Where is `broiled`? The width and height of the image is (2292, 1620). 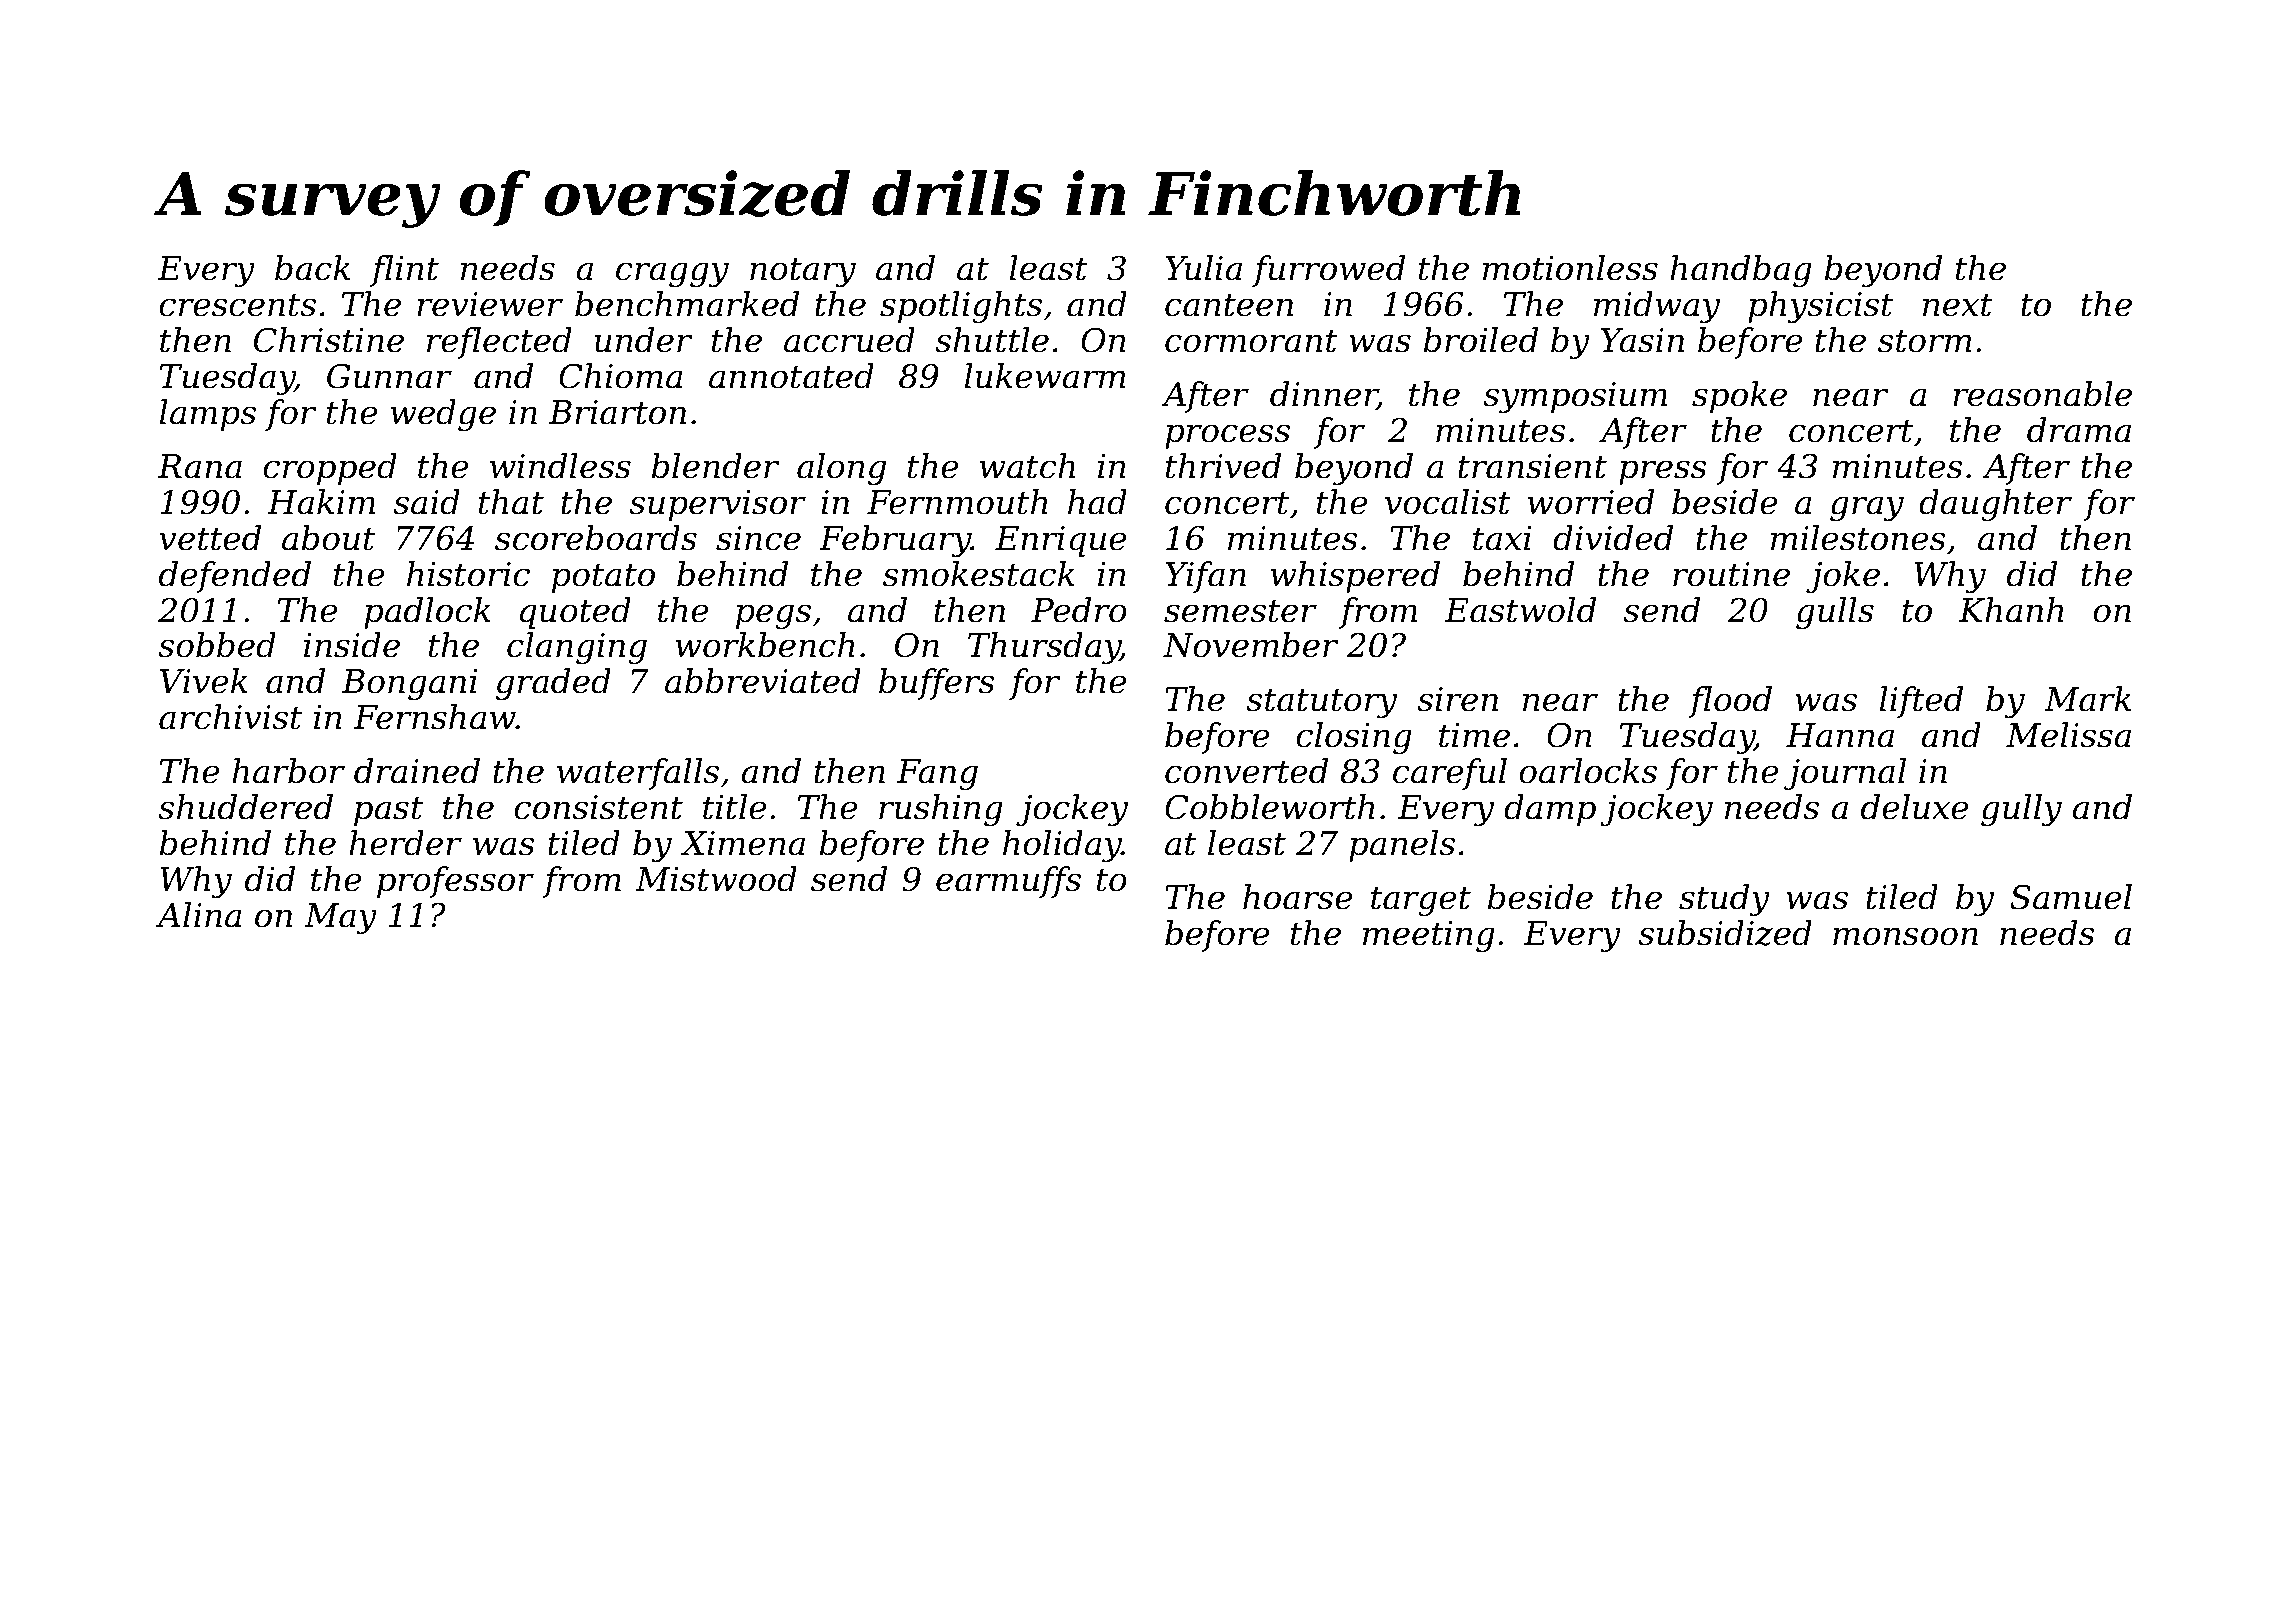
broiled is located at coordinates (1480, 340).
